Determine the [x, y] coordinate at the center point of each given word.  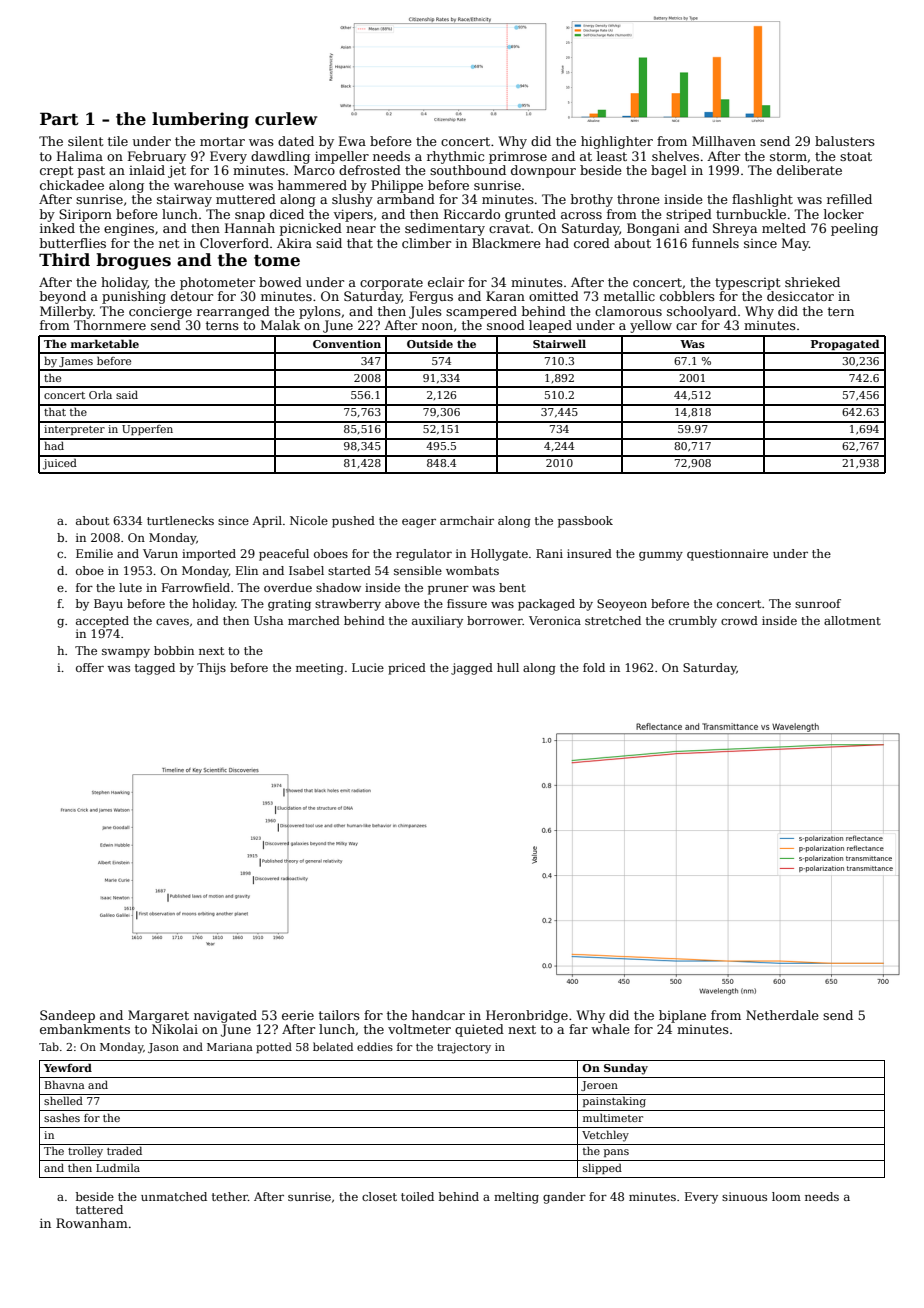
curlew [286, 119]
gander [564, 1198]
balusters [845, 141]
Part [59, 119]
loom [786, 1196]
